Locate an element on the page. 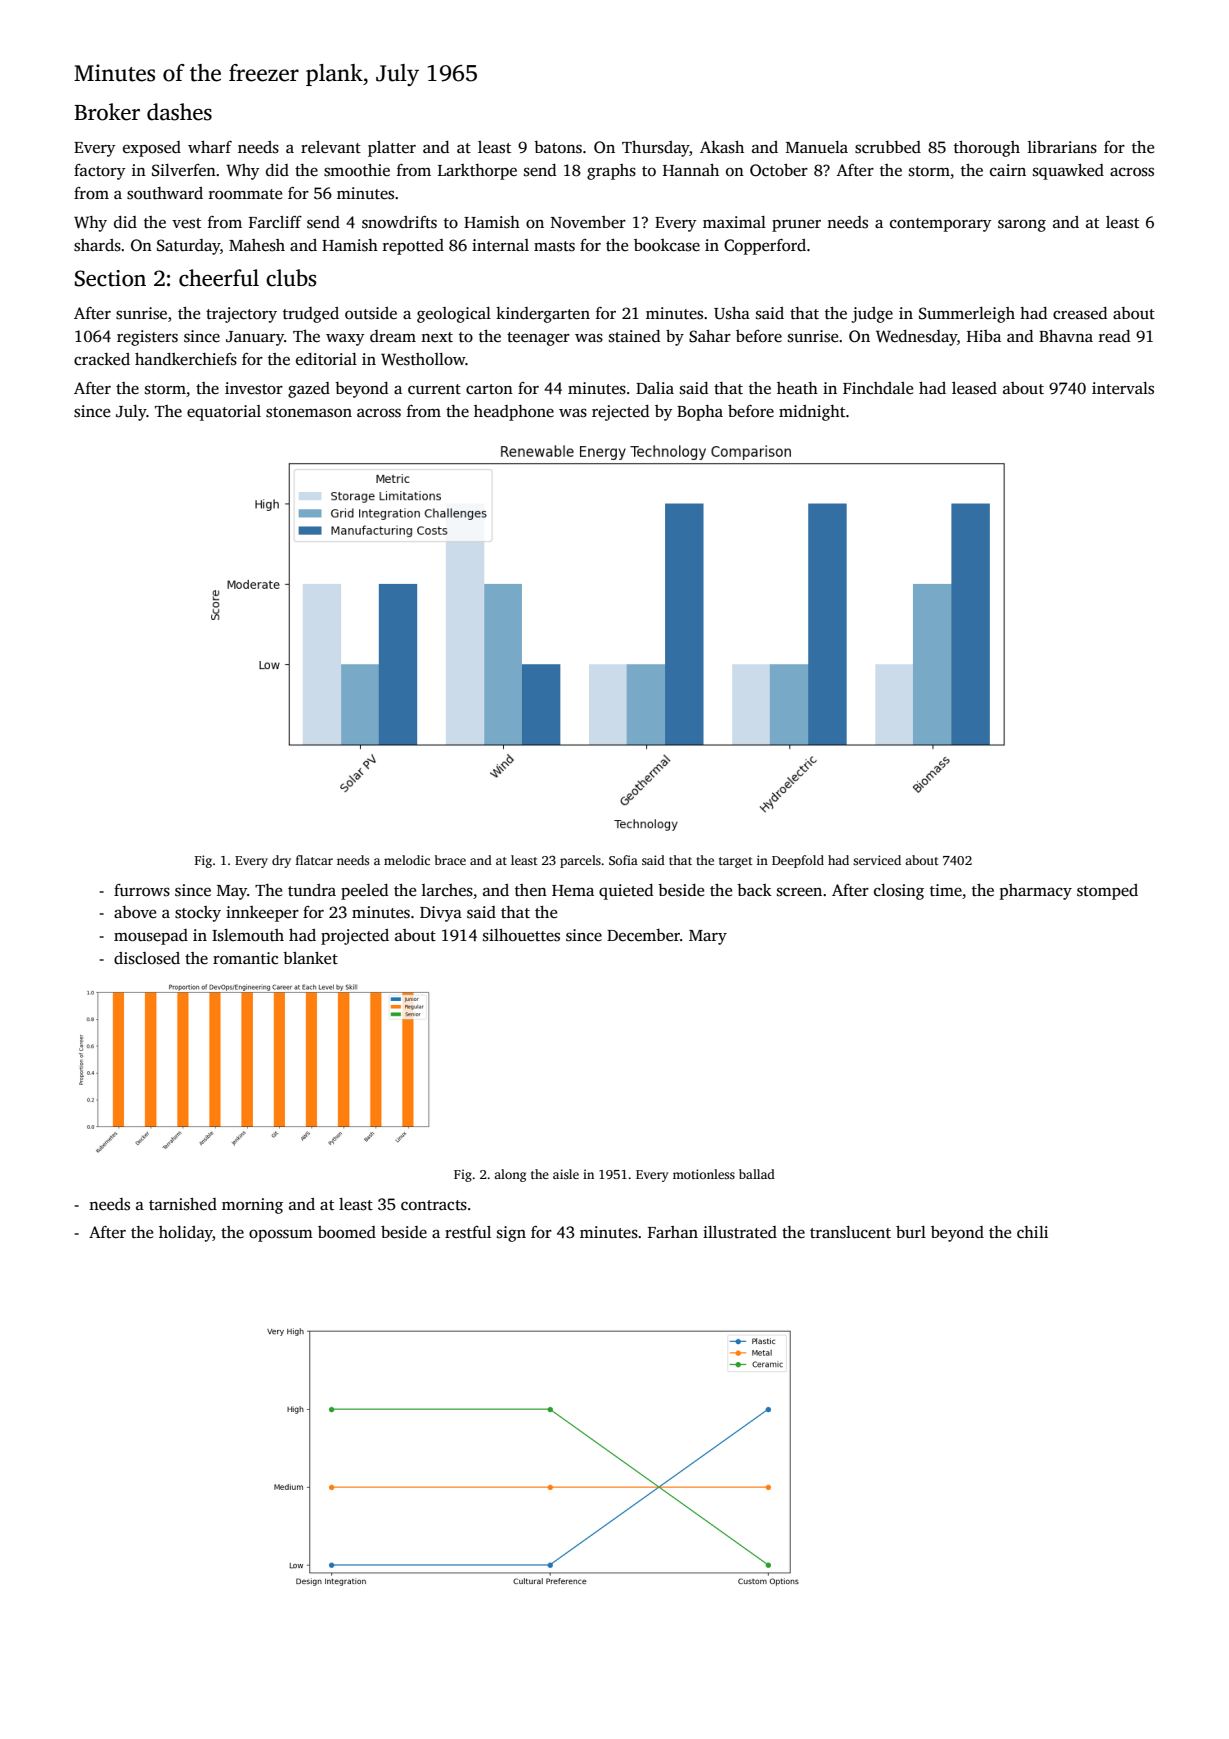 Image resolution: width=1229 pixels, height=1739 pixels. chili is located at coordinates (1032, 1232).
